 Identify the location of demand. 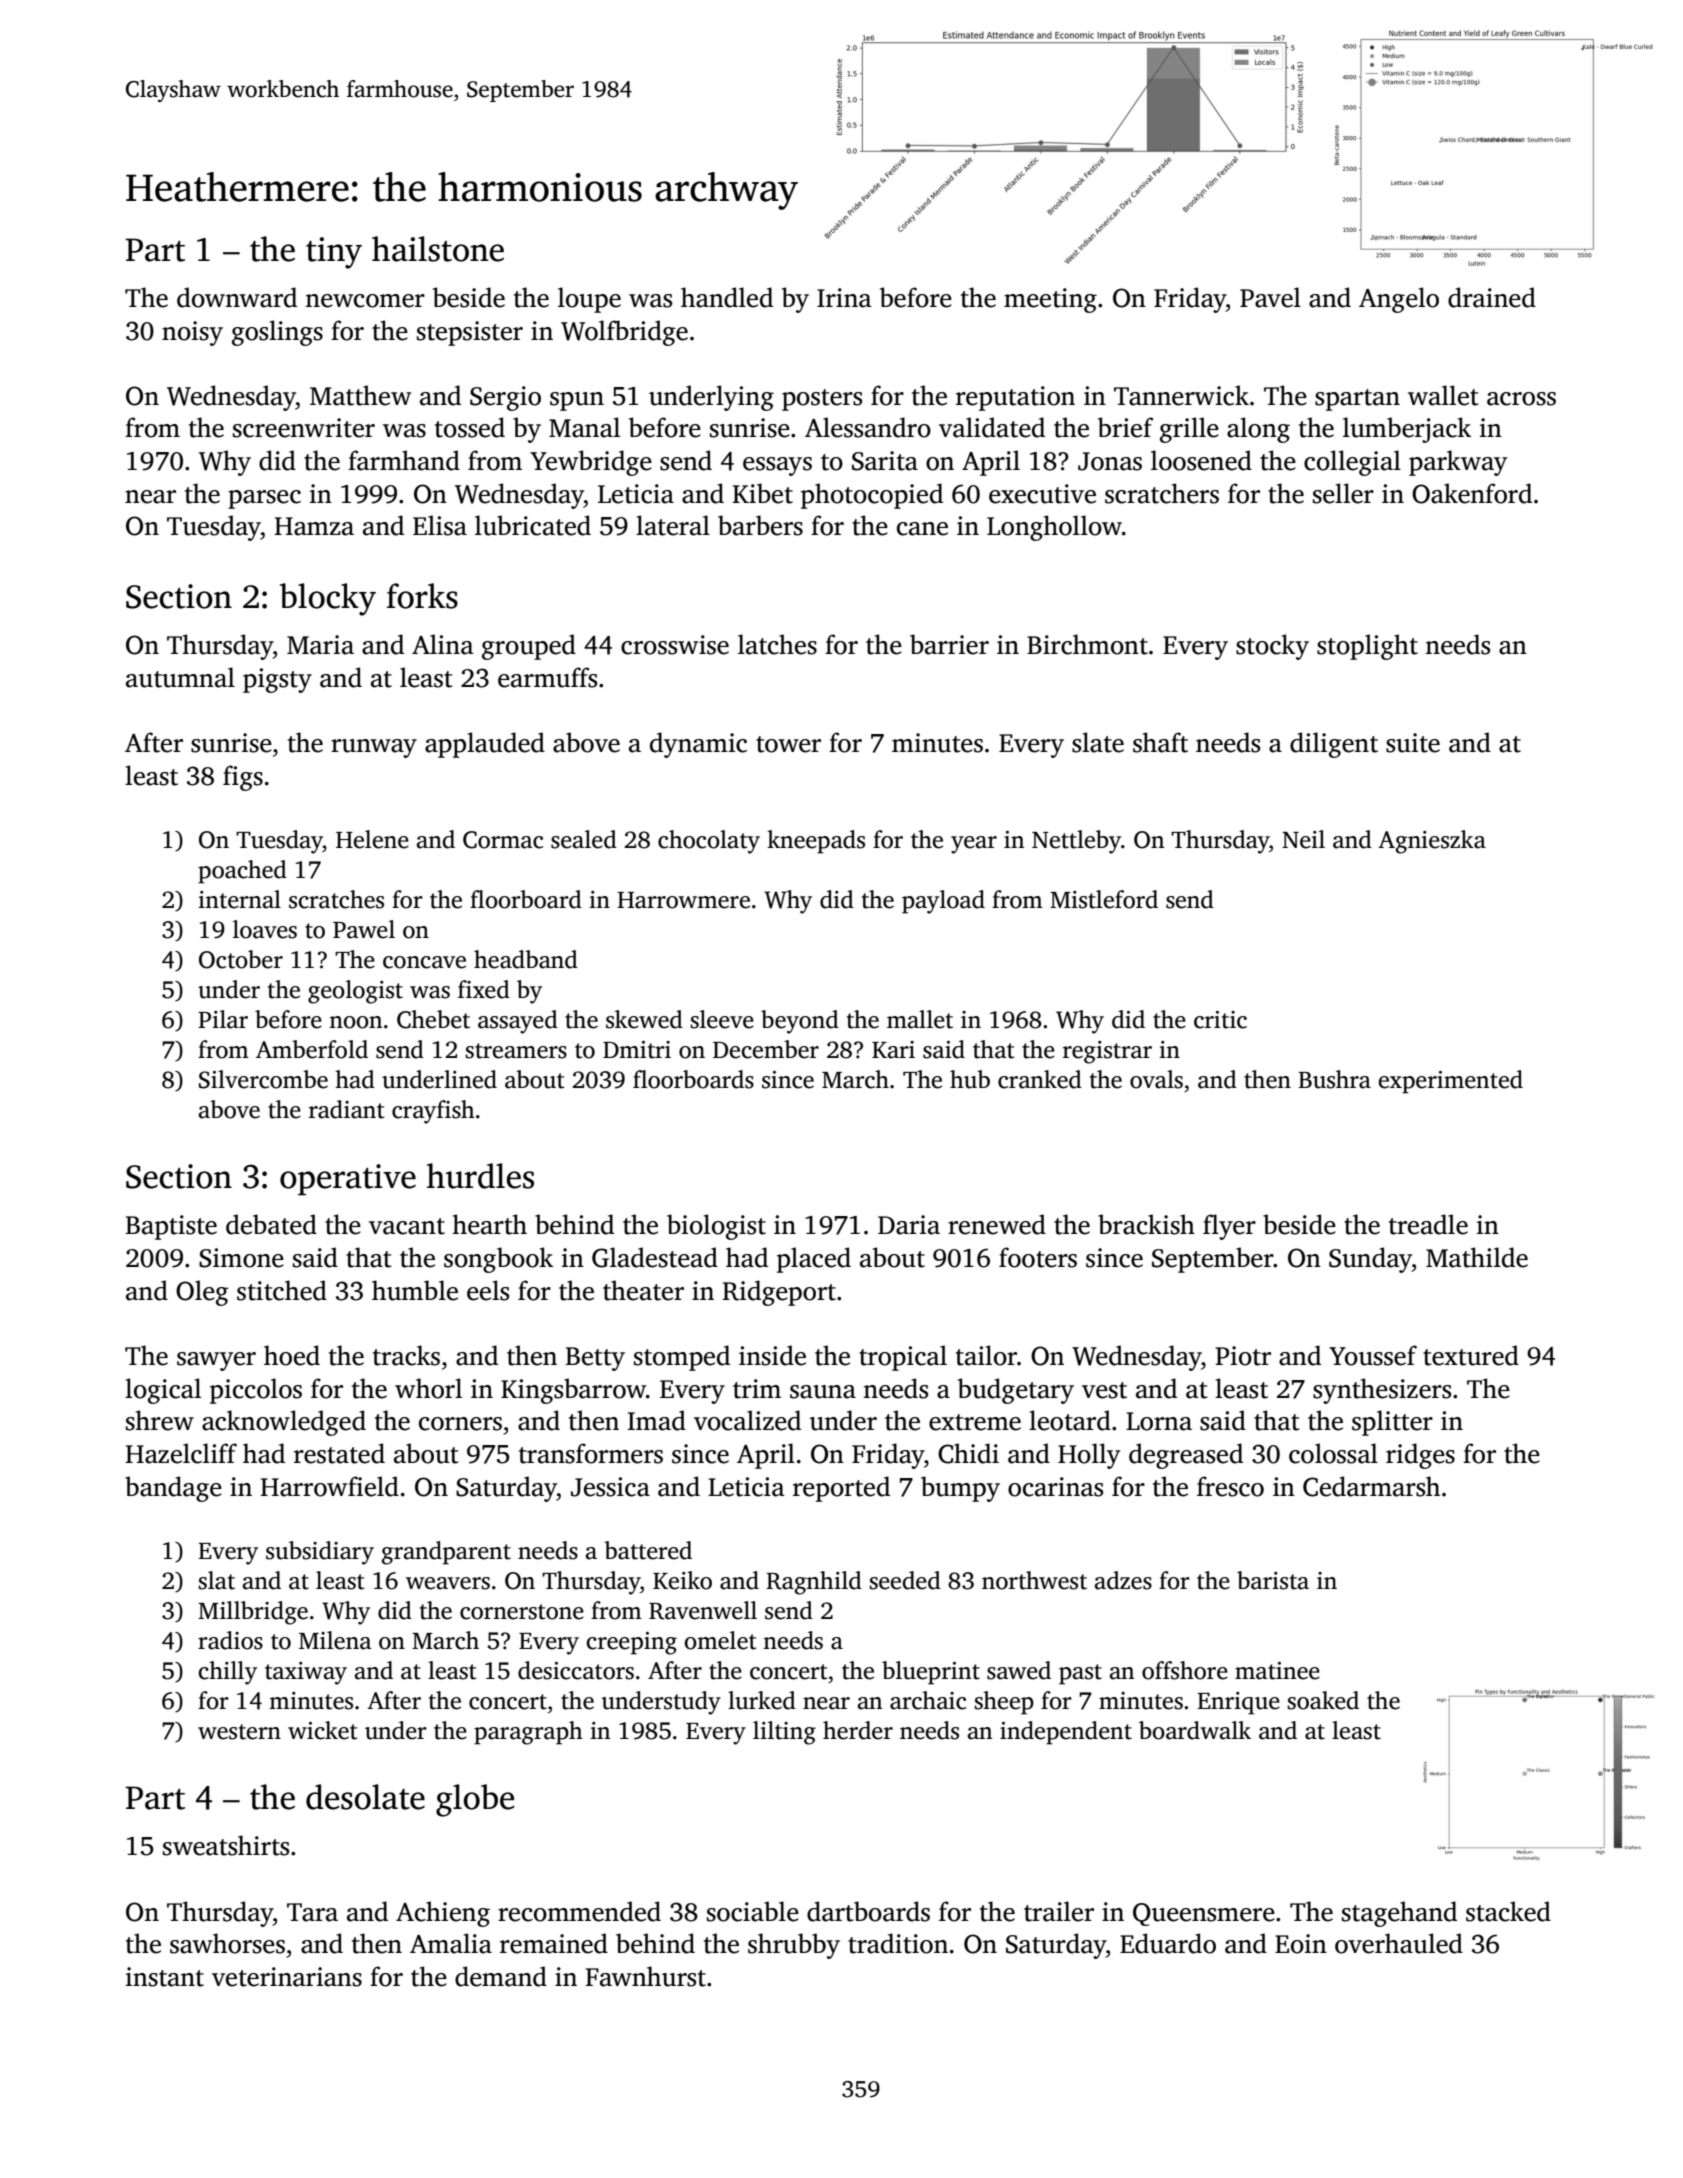
(501, 1976).
